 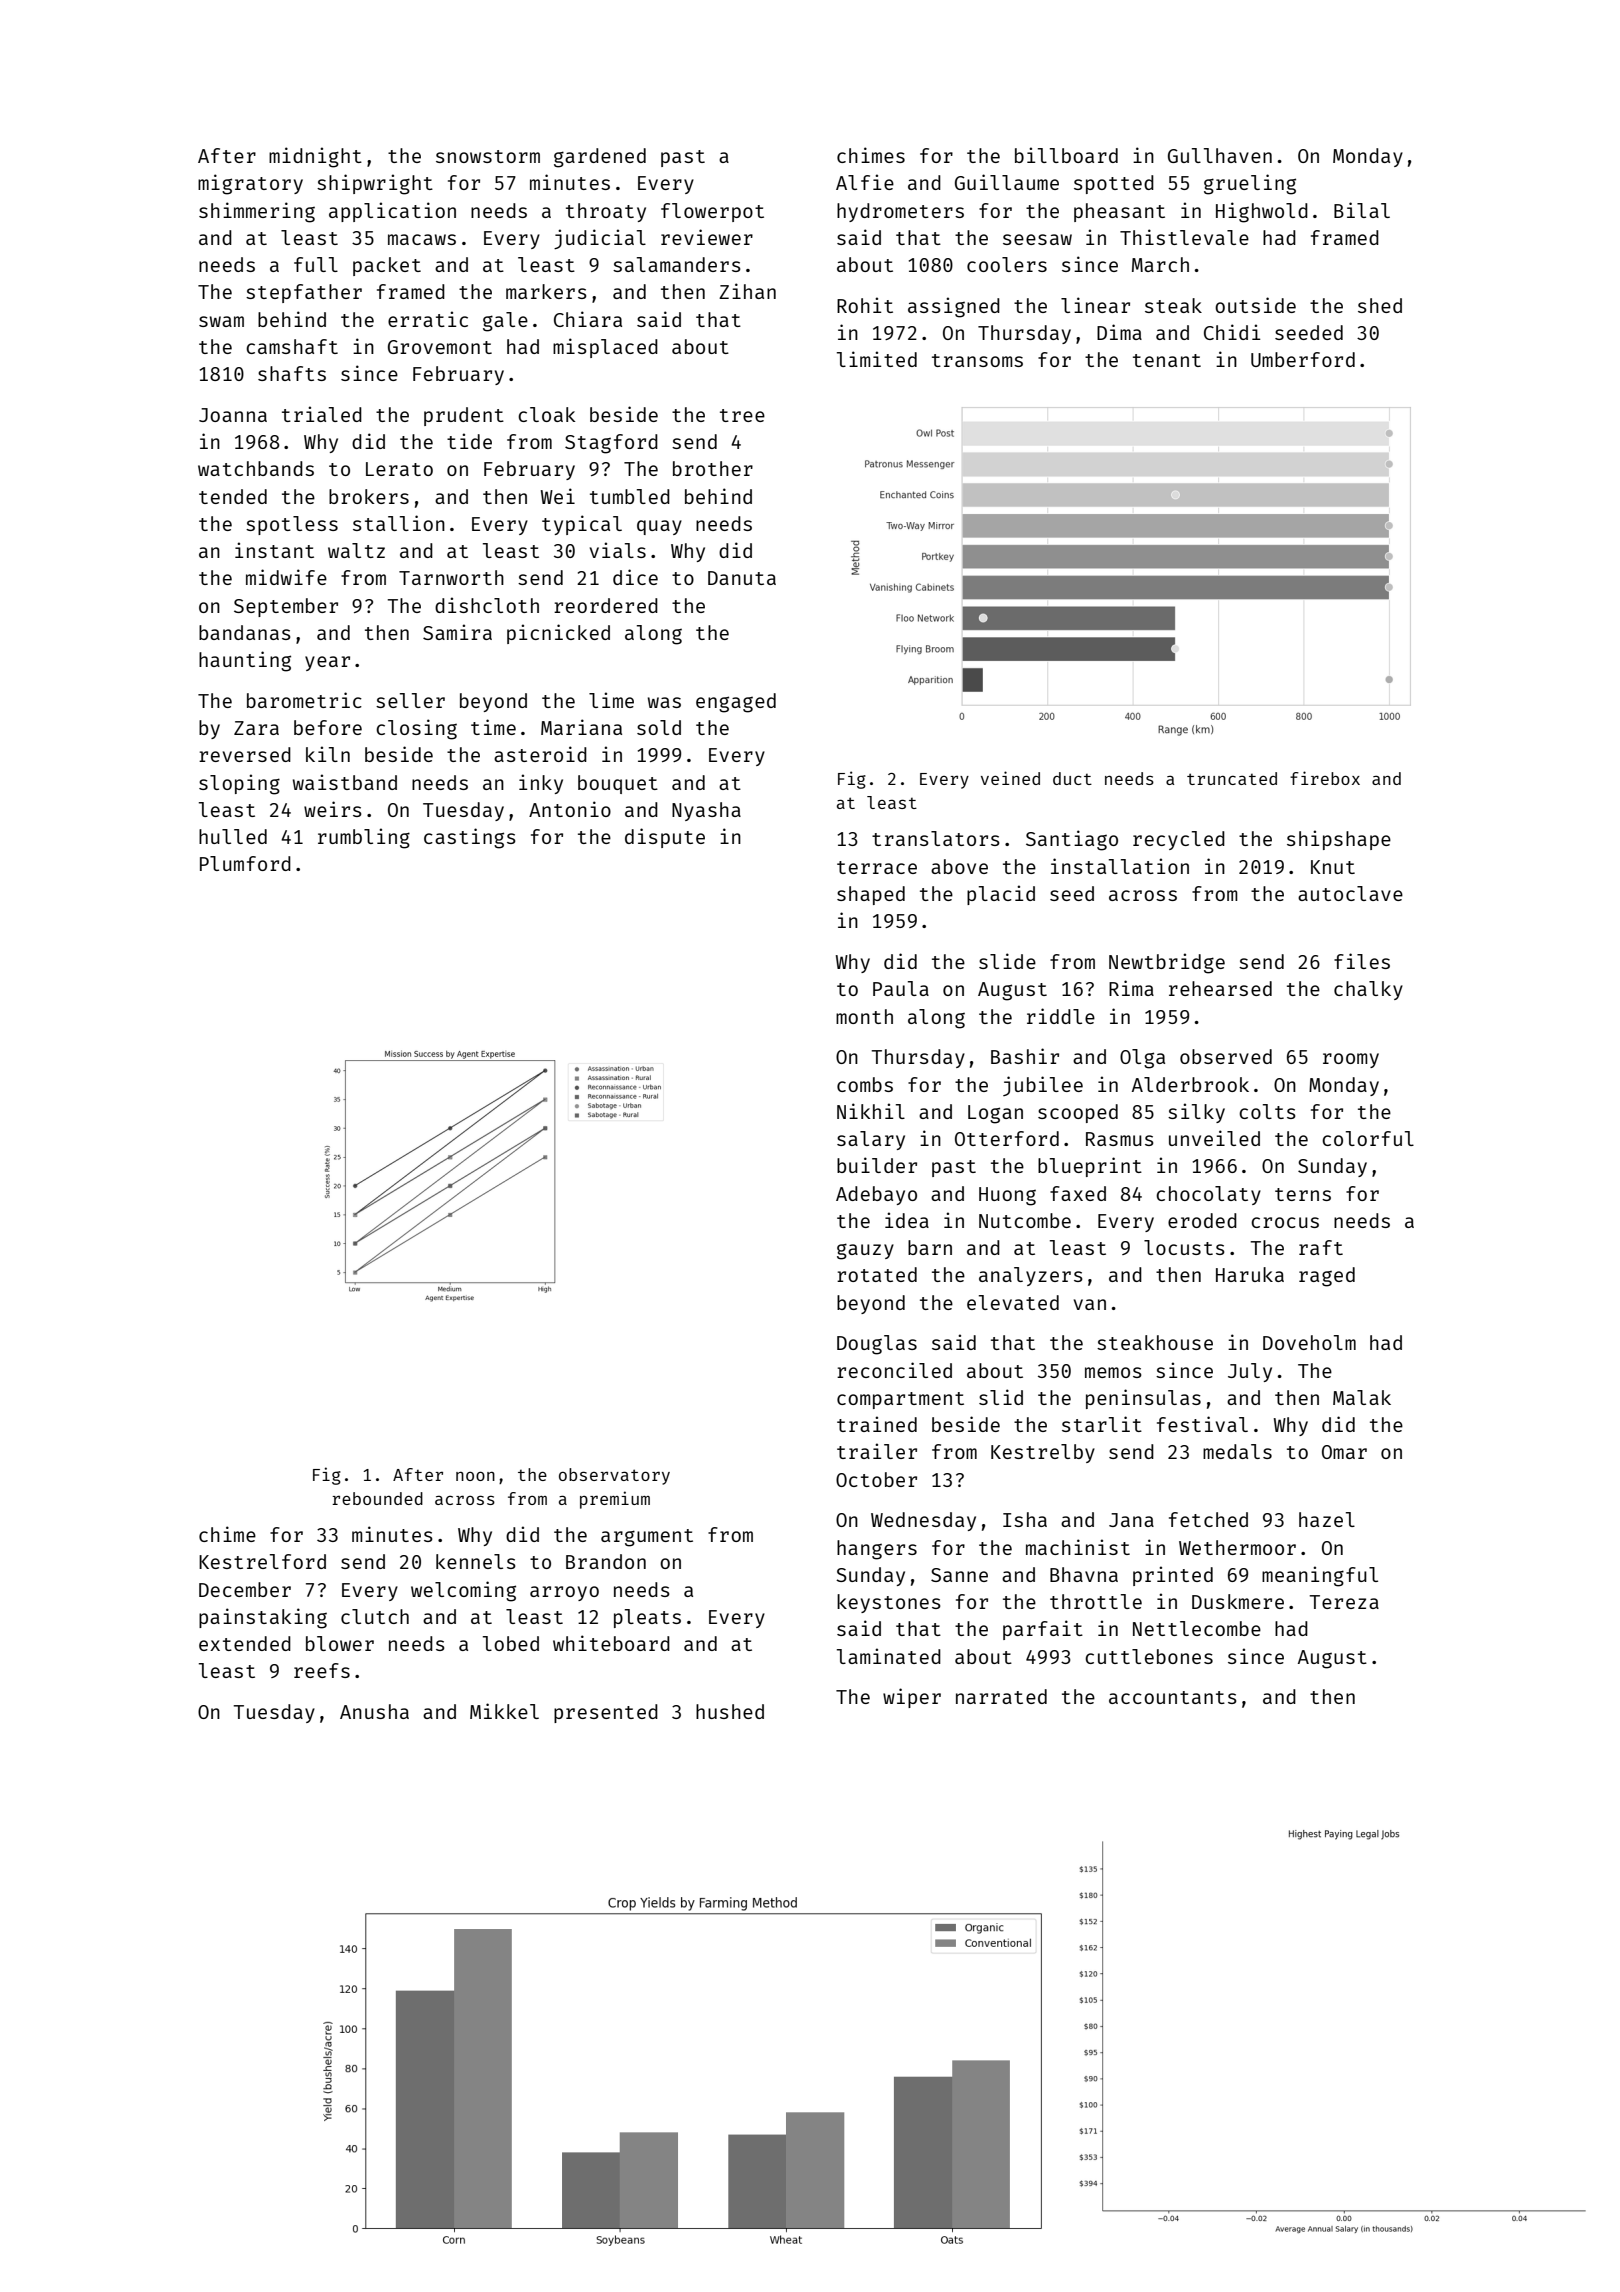 What do you see at coordinates (1344, 1452) in the image?
I see `Omar` at bounding box center [1344, 1452].
